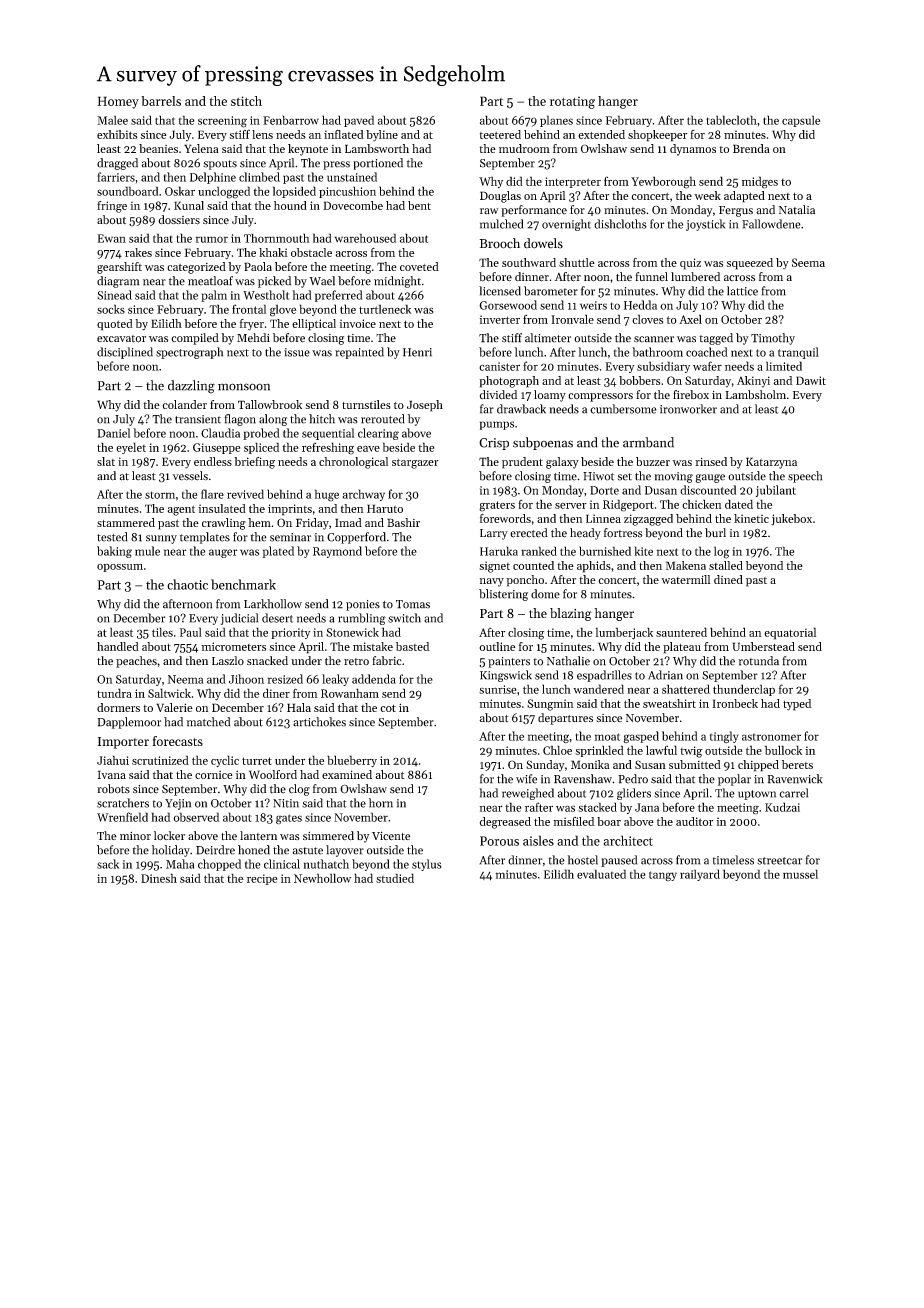 This image has width=924, height=1308. I want to click on submitted, so click(695, 764).
